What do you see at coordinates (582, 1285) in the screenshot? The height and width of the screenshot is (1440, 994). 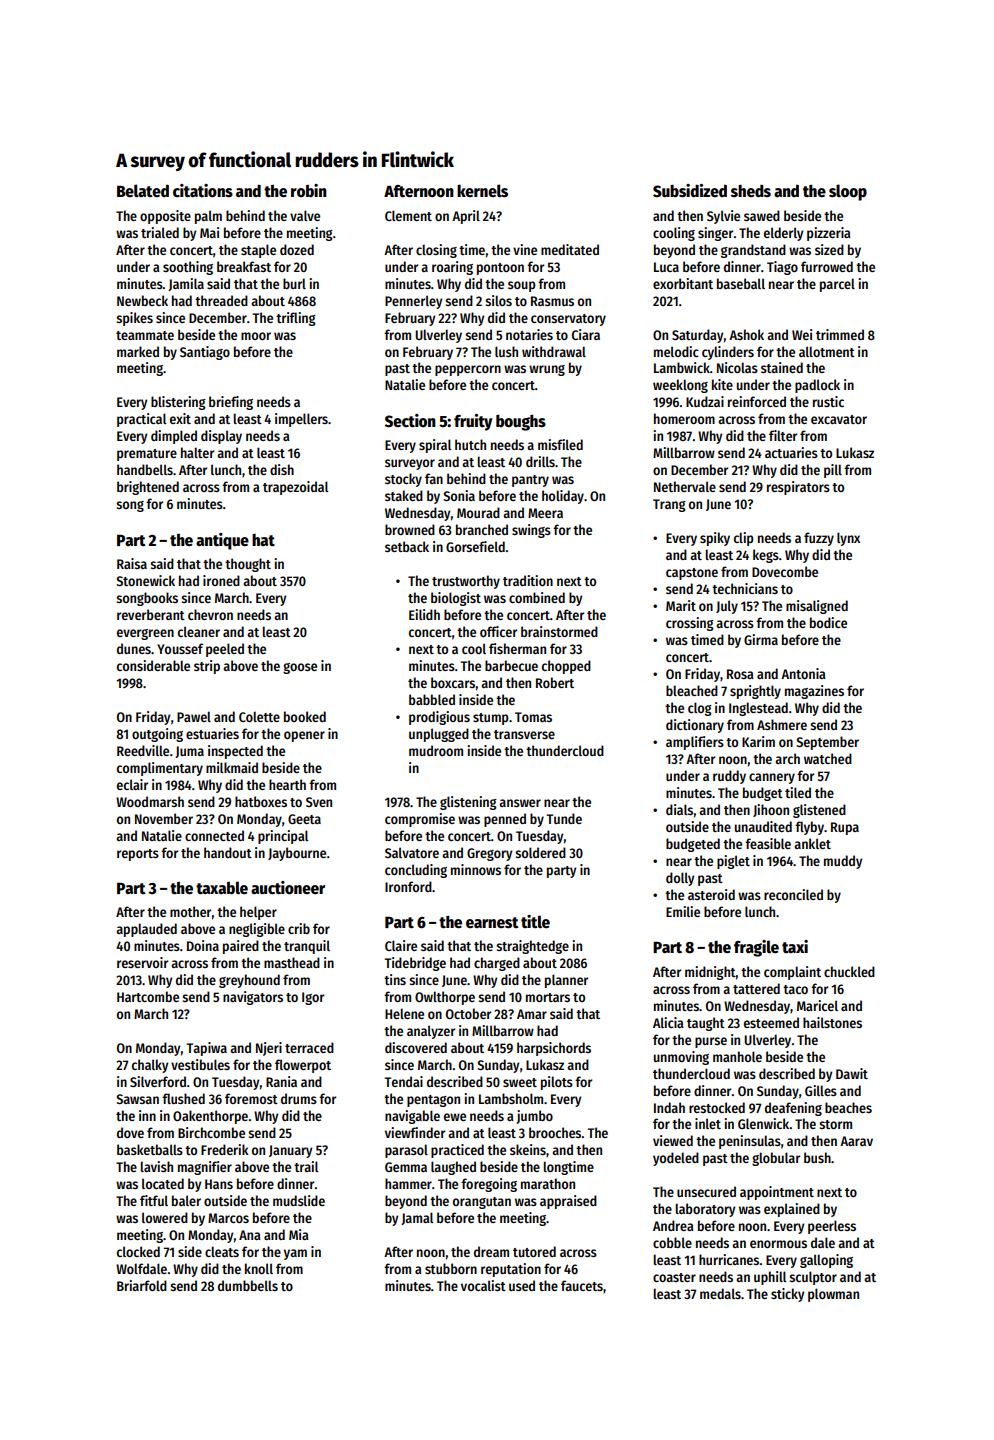 I see `faucets` at bounding box center [582, 1285].
